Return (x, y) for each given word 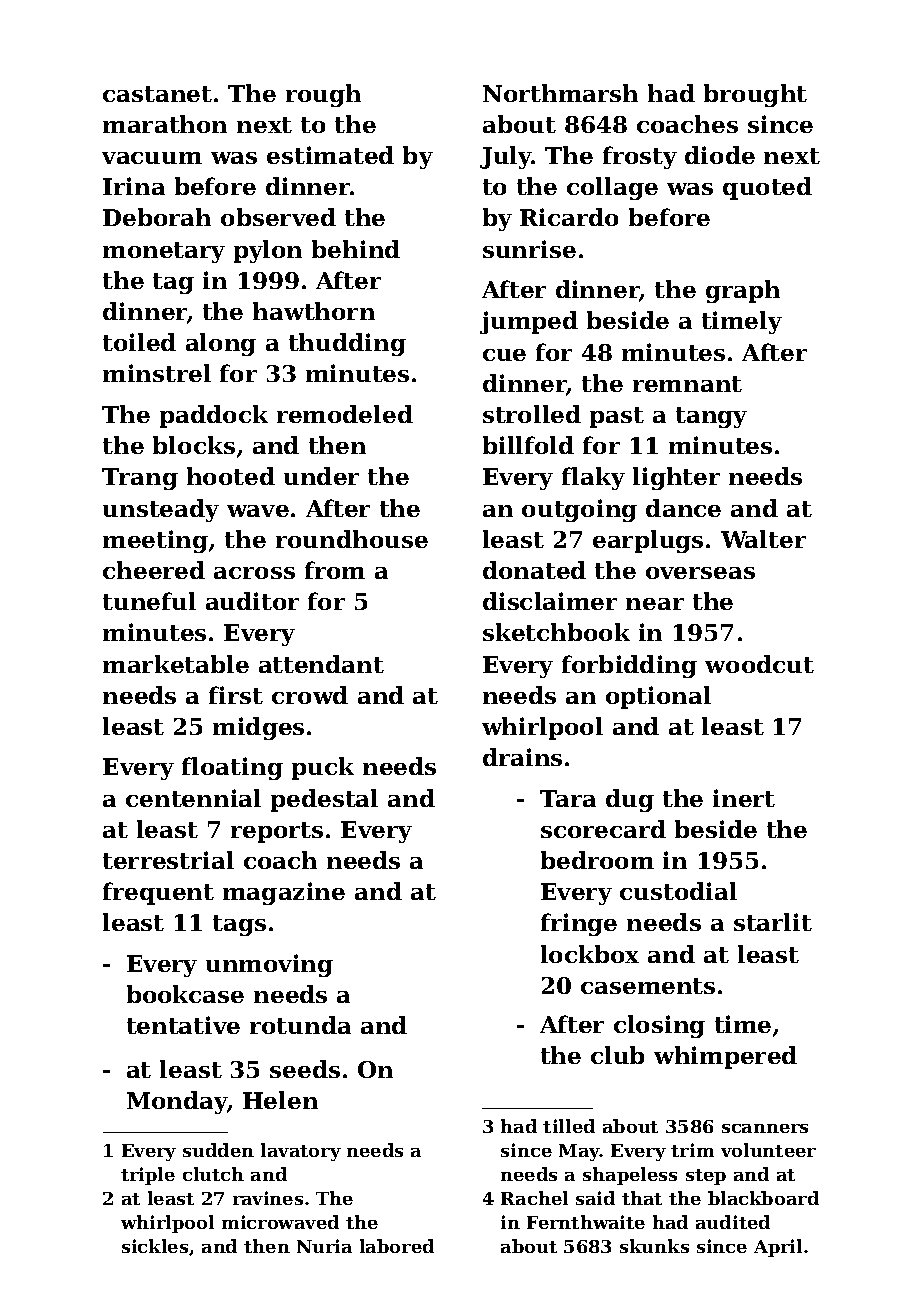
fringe (579, 924)
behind (356, 249)
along (221, 344)
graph (743, 291)
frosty (640, 157)
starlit (773, 922)
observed (278, 217)
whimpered (725, 1057)
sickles (155, 1246)
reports (277, 832)
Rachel (534, 1198)
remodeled (345, 414)
